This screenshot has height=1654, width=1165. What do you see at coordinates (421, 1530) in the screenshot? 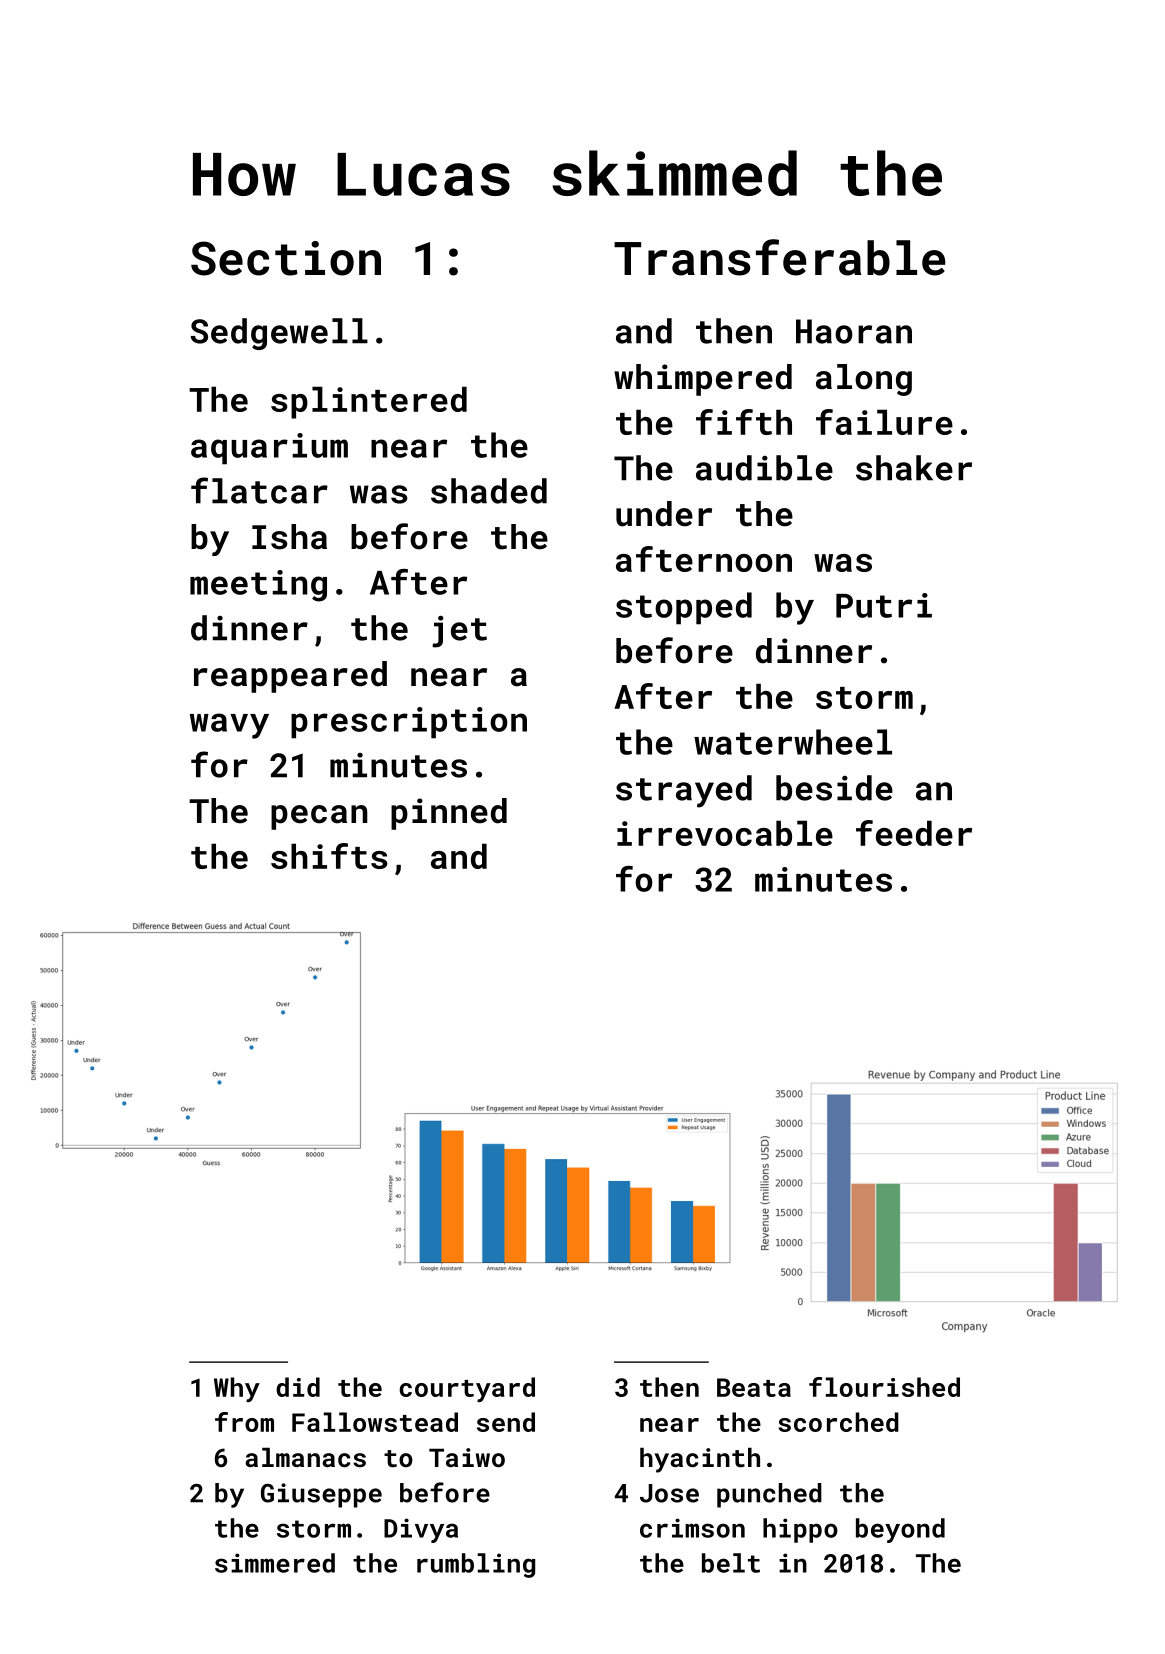
I see `Divya` at bounding box center [421, 1530].
